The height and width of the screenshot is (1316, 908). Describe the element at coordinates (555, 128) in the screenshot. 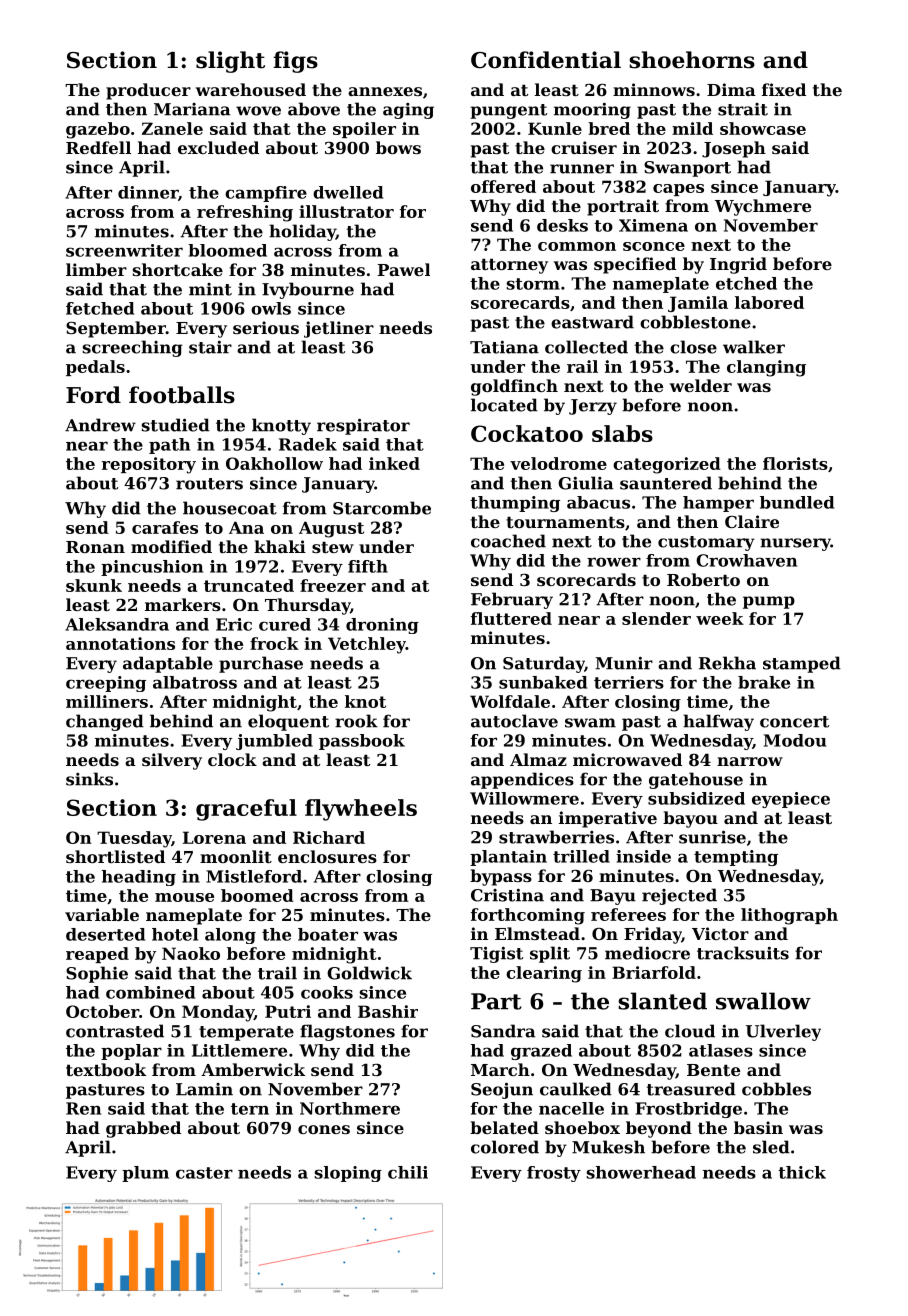

I see `Kunle` at that location.
